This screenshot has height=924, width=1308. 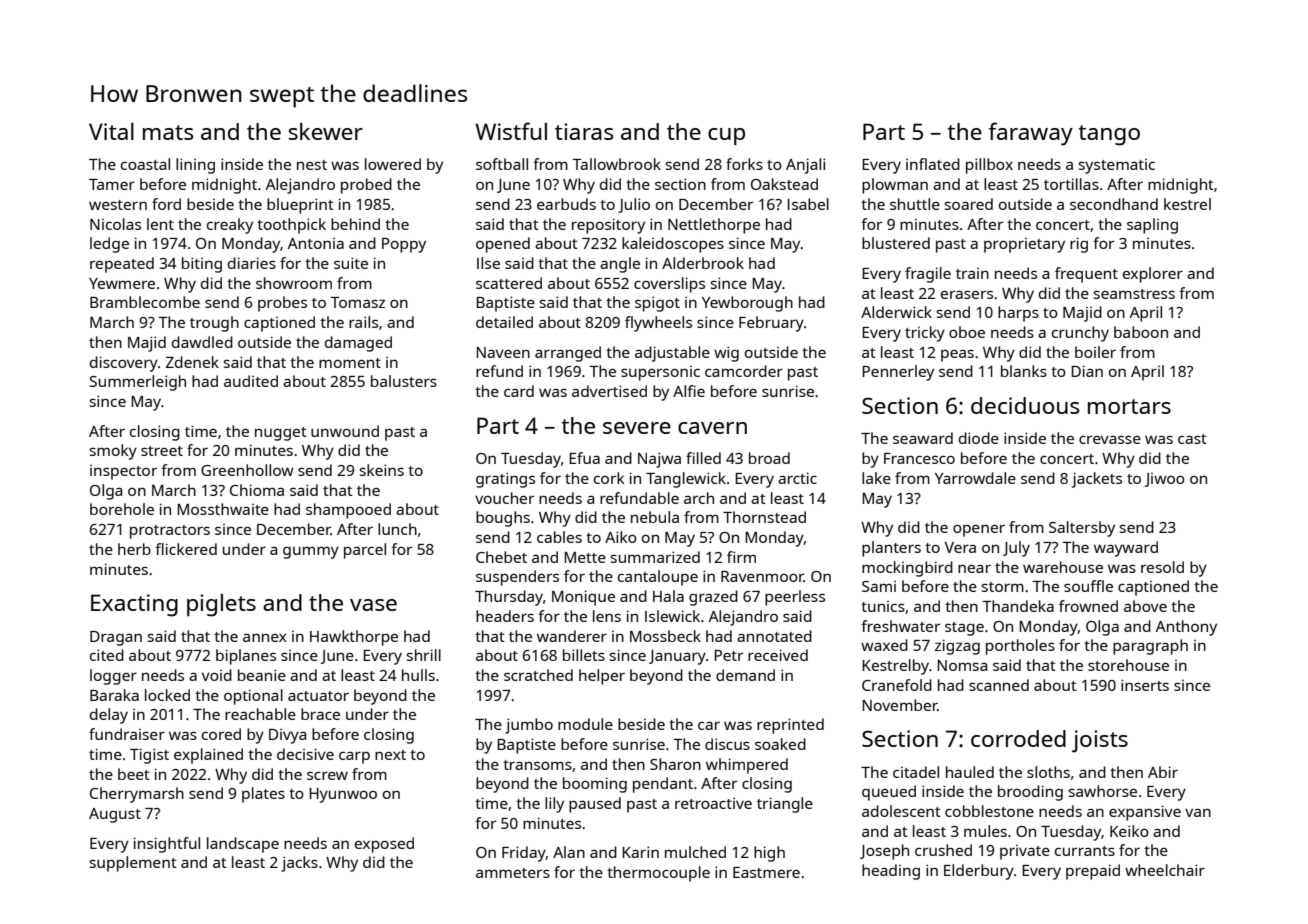 What do you see at coordinates (384, 845) in the screenshot?
I see `exposed` at bounding box center [384, 845].
